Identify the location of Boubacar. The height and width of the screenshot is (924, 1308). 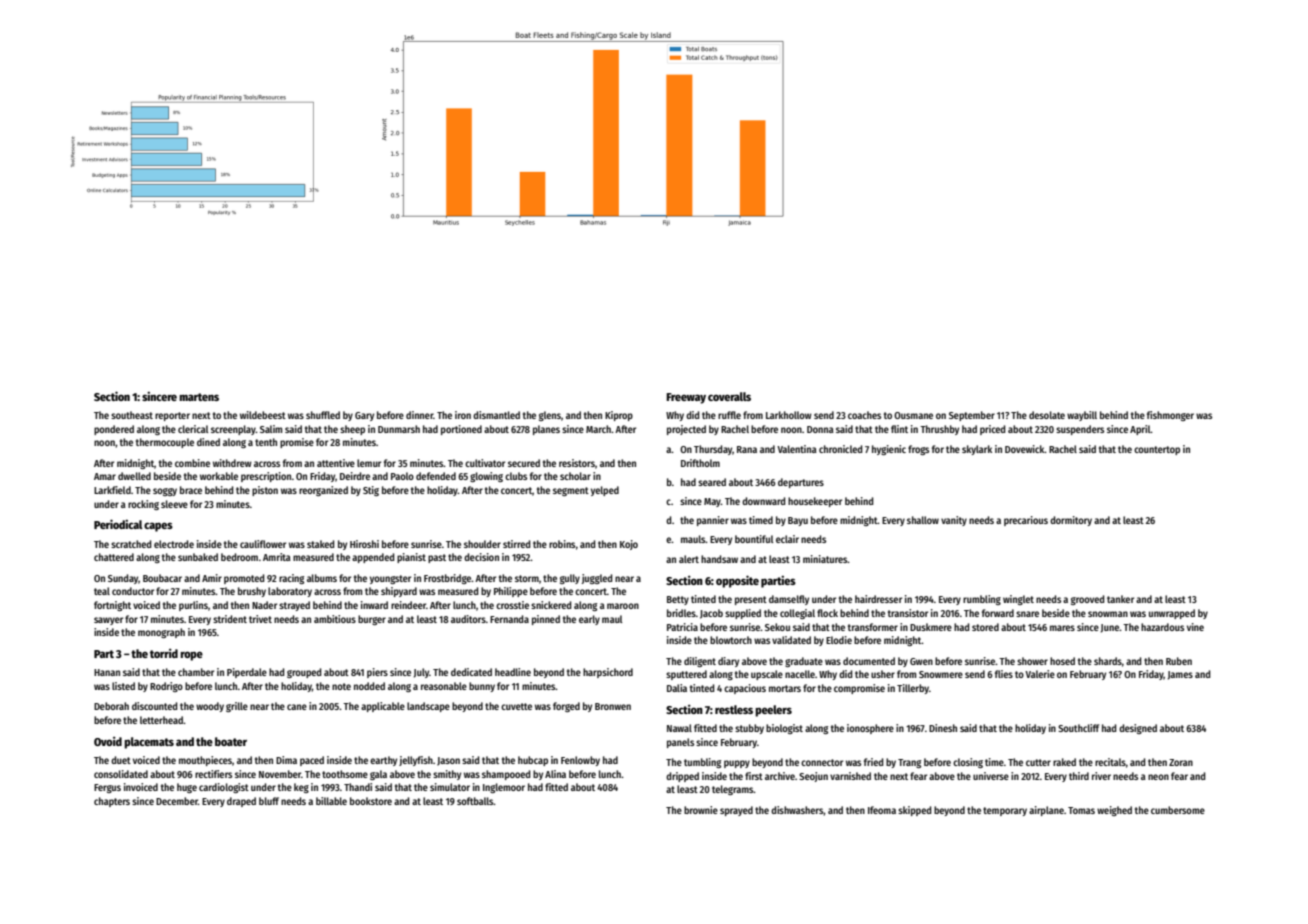
(162, 578).
